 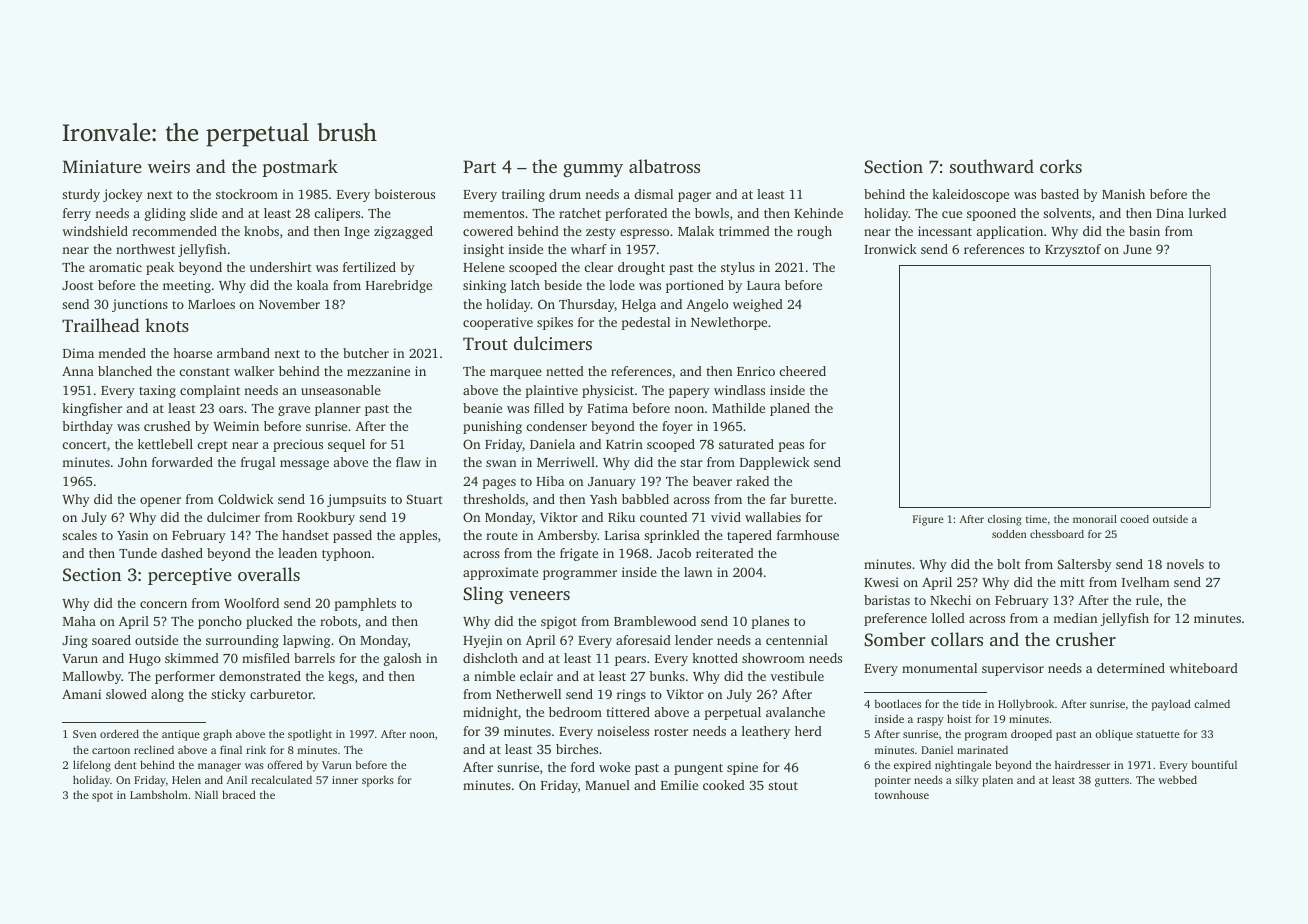 What do you see at coordinates (577, 749) in the page?
I see `birches` at bounding box center [577, 749].
